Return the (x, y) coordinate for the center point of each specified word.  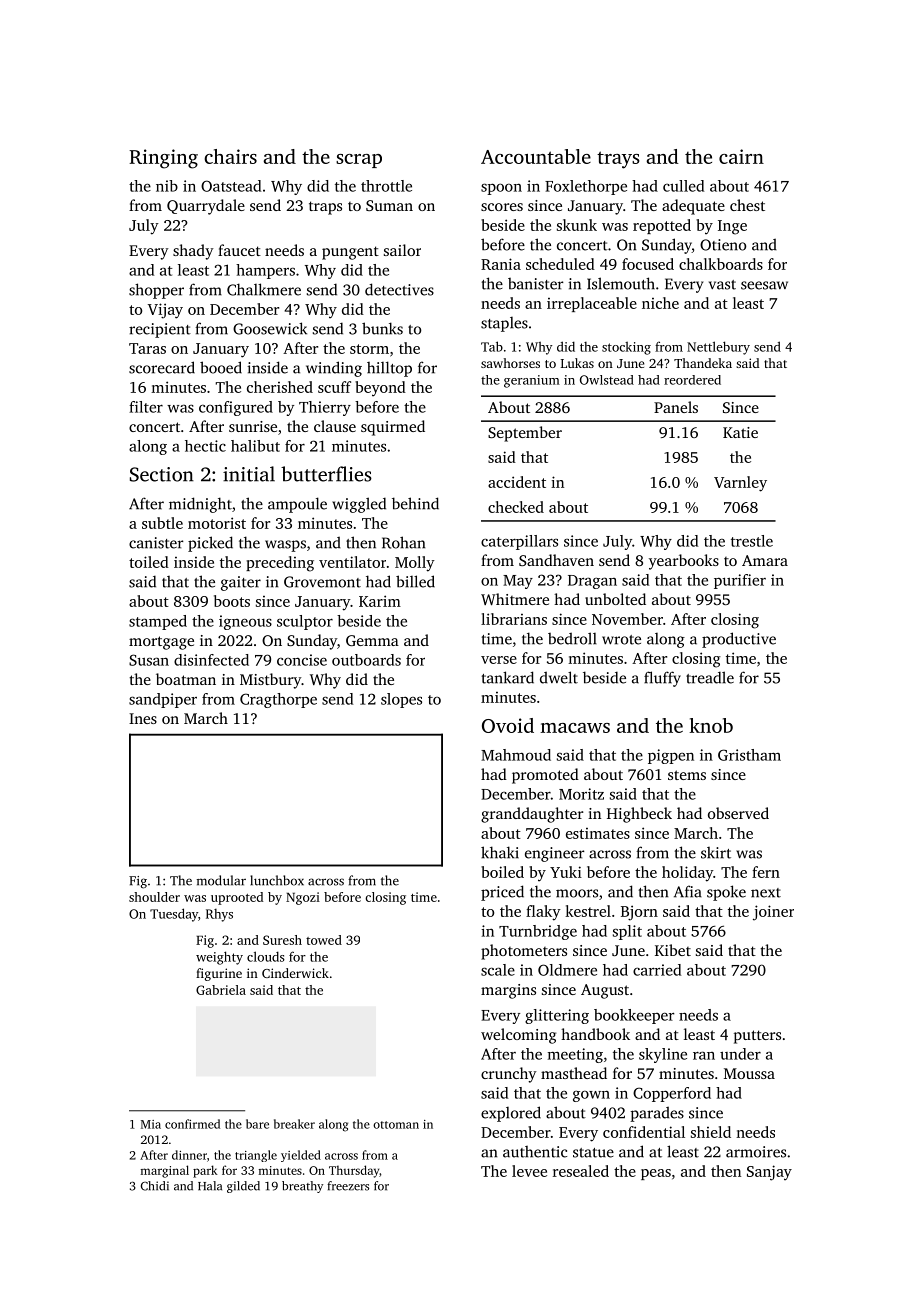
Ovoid (508, 725)
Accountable (536, 156)
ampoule (297, 505)
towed (324, 940)
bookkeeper (634, 1016)
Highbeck (639, 815)
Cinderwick (295, 973)
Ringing (163, 159)
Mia (151, 1124)
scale (498, 970)
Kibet (673, 950)
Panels (676, 407)
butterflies (326, 474)
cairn (741, 156)
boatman (186, 679)
